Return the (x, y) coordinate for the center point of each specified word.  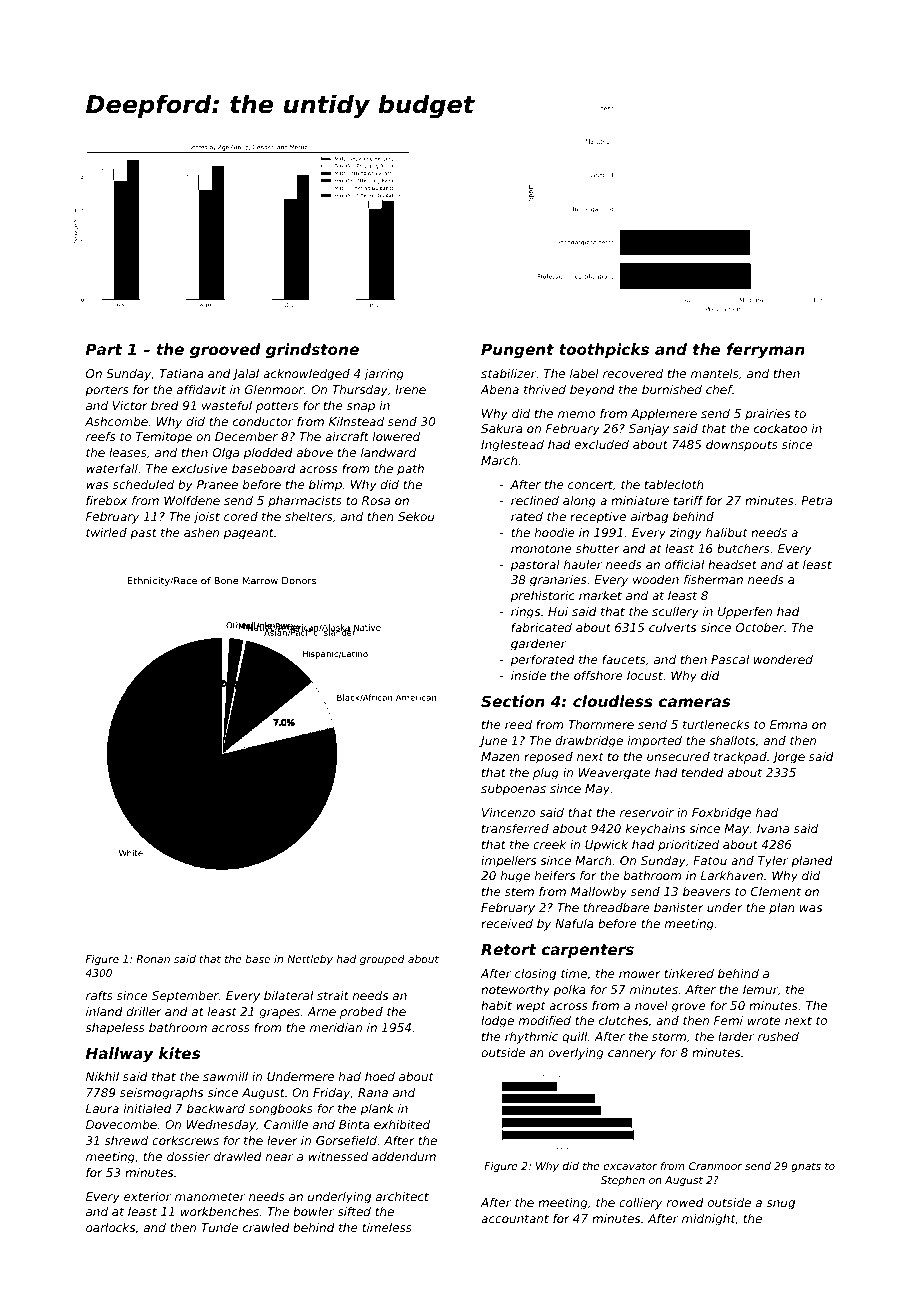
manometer (210, 1196)
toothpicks (604, 350)
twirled (106, 532)
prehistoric (543, 597)
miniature (640, 500)
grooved (225, 351)
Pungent (517, 351)
